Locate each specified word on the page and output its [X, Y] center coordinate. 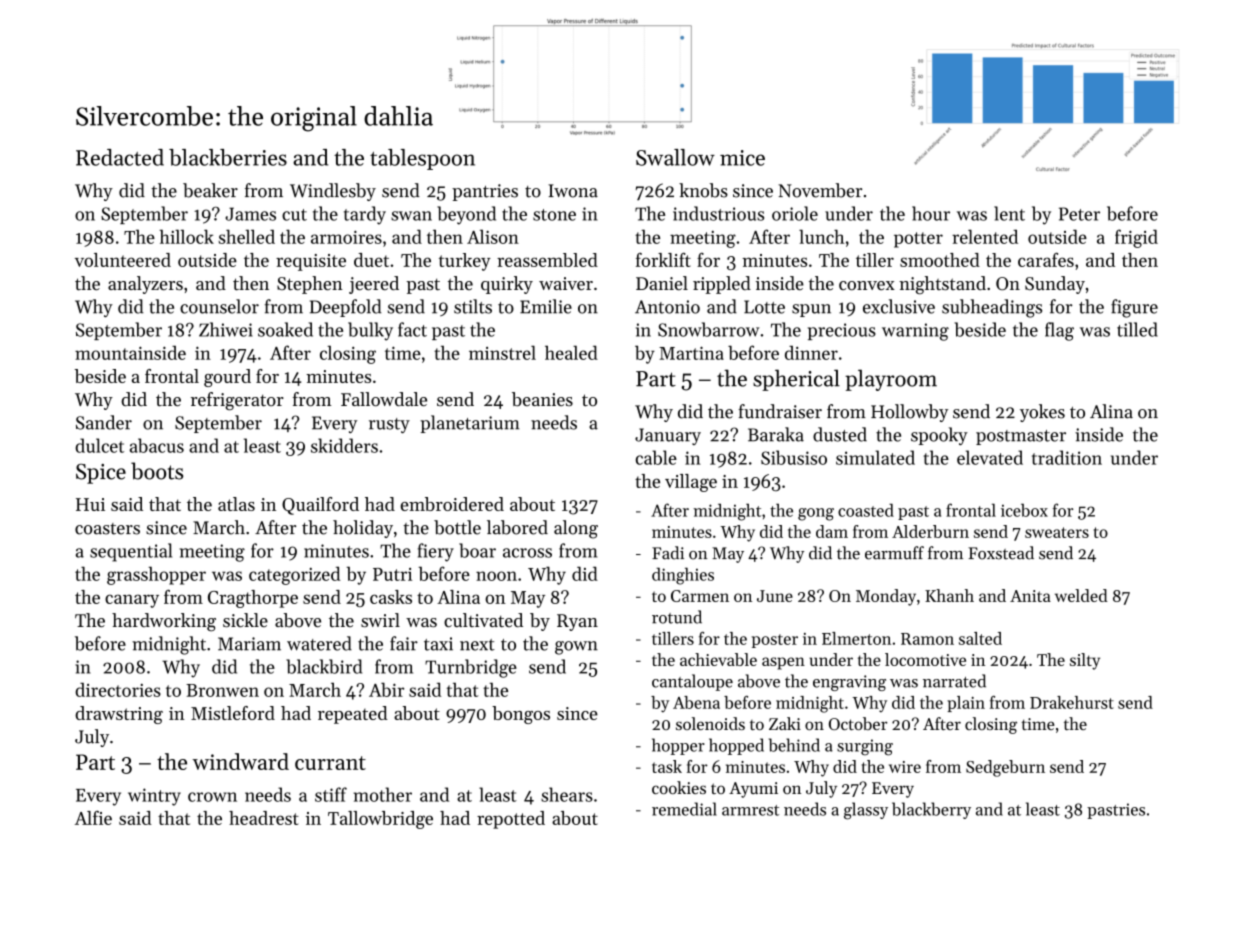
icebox [1024, 510]
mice [742, 158]
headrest [264, 818]
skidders [344, 445]
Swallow [675, 157]
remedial [684, 809]
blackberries [228, 157]
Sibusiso [794, 457]
